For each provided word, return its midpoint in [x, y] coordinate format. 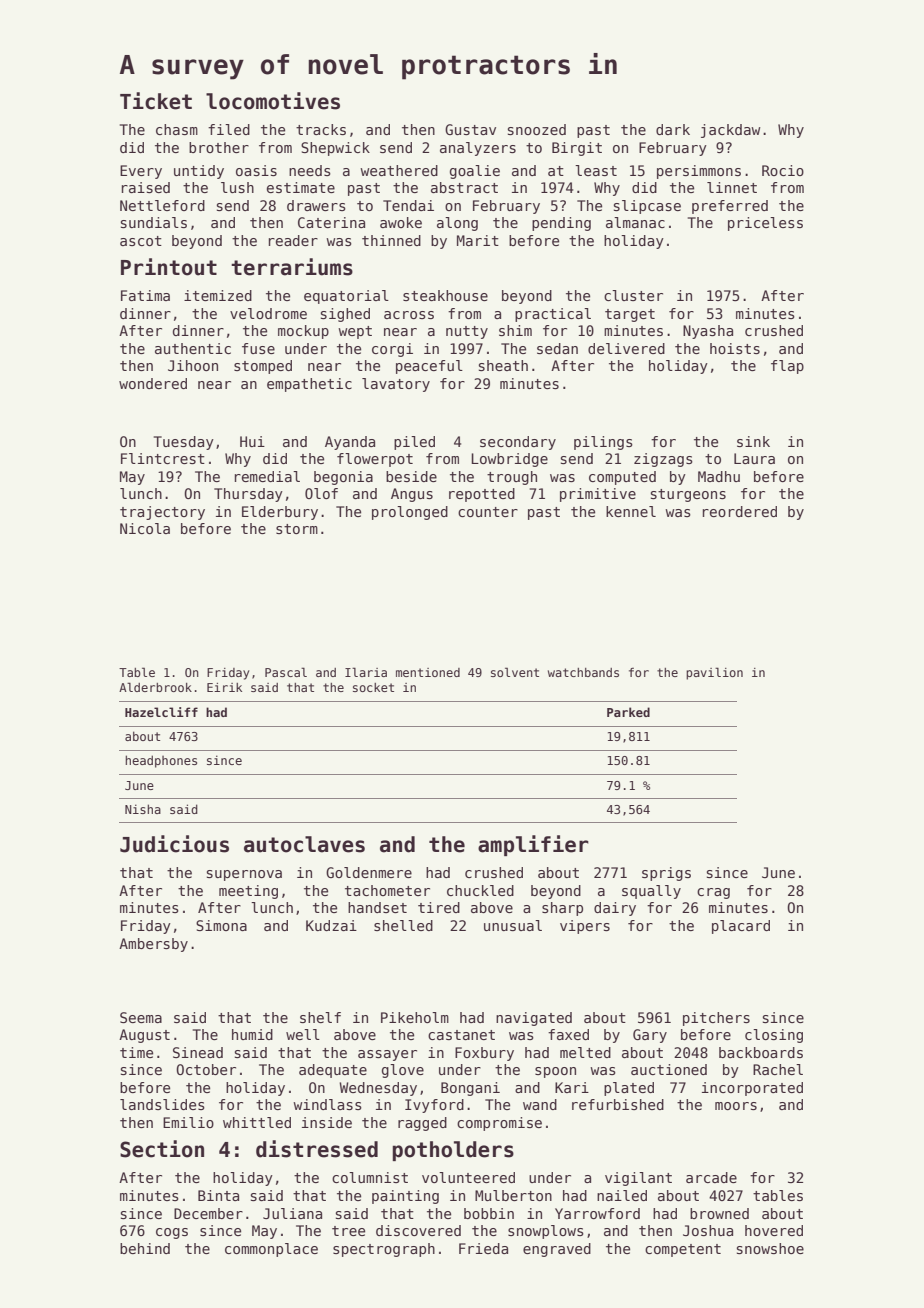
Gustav [470, 129]
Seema [141, 1017]
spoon [555, 1072]
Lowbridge [509, 460]
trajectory [162, 513]
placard [741, 927]
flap [787, 367]
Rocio [783, 170]
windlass [327, 1104]
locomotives [273, 101]
